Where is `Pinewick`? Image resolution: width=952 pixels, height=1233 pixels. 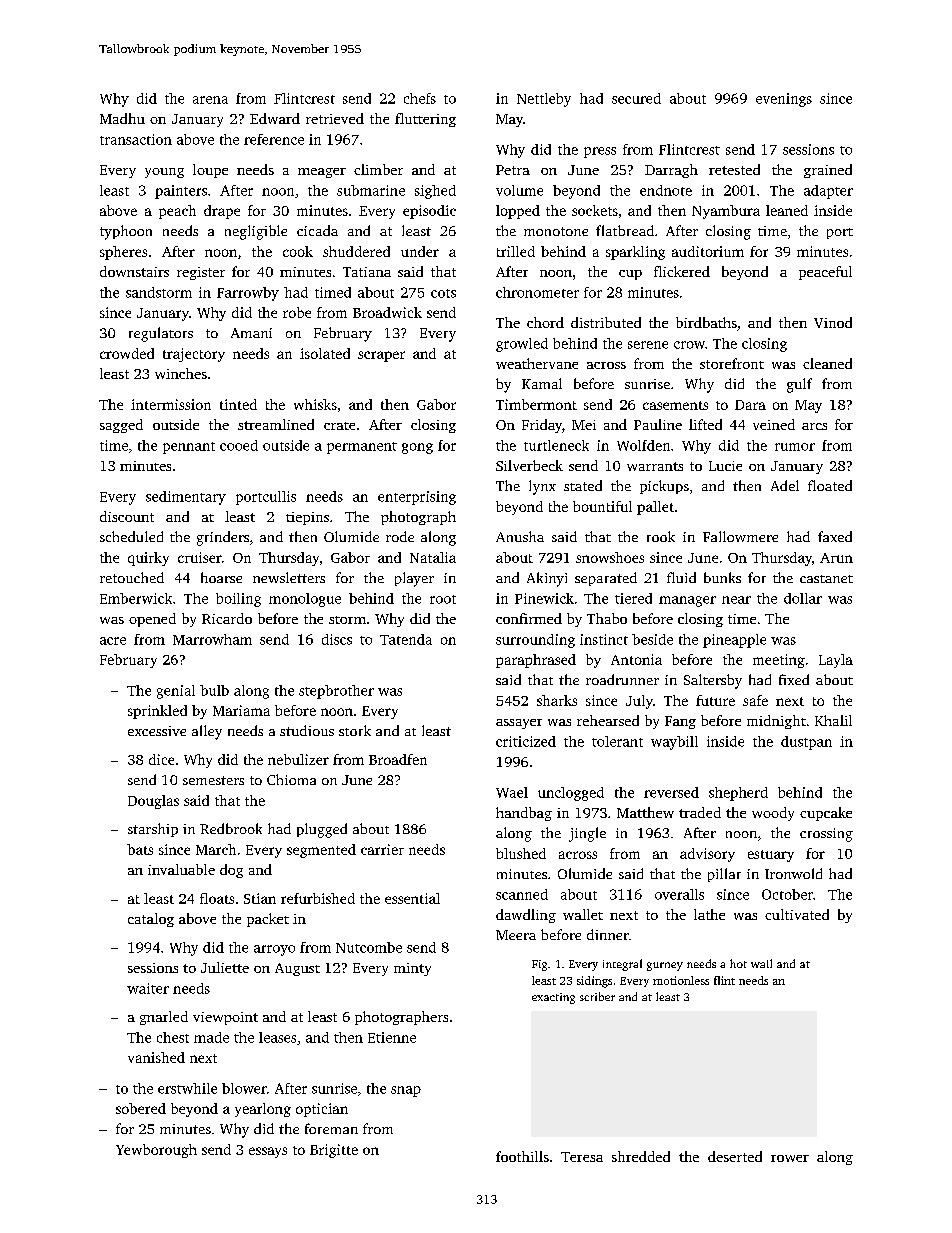
Pinewick is located at coordinates (544, 598).
